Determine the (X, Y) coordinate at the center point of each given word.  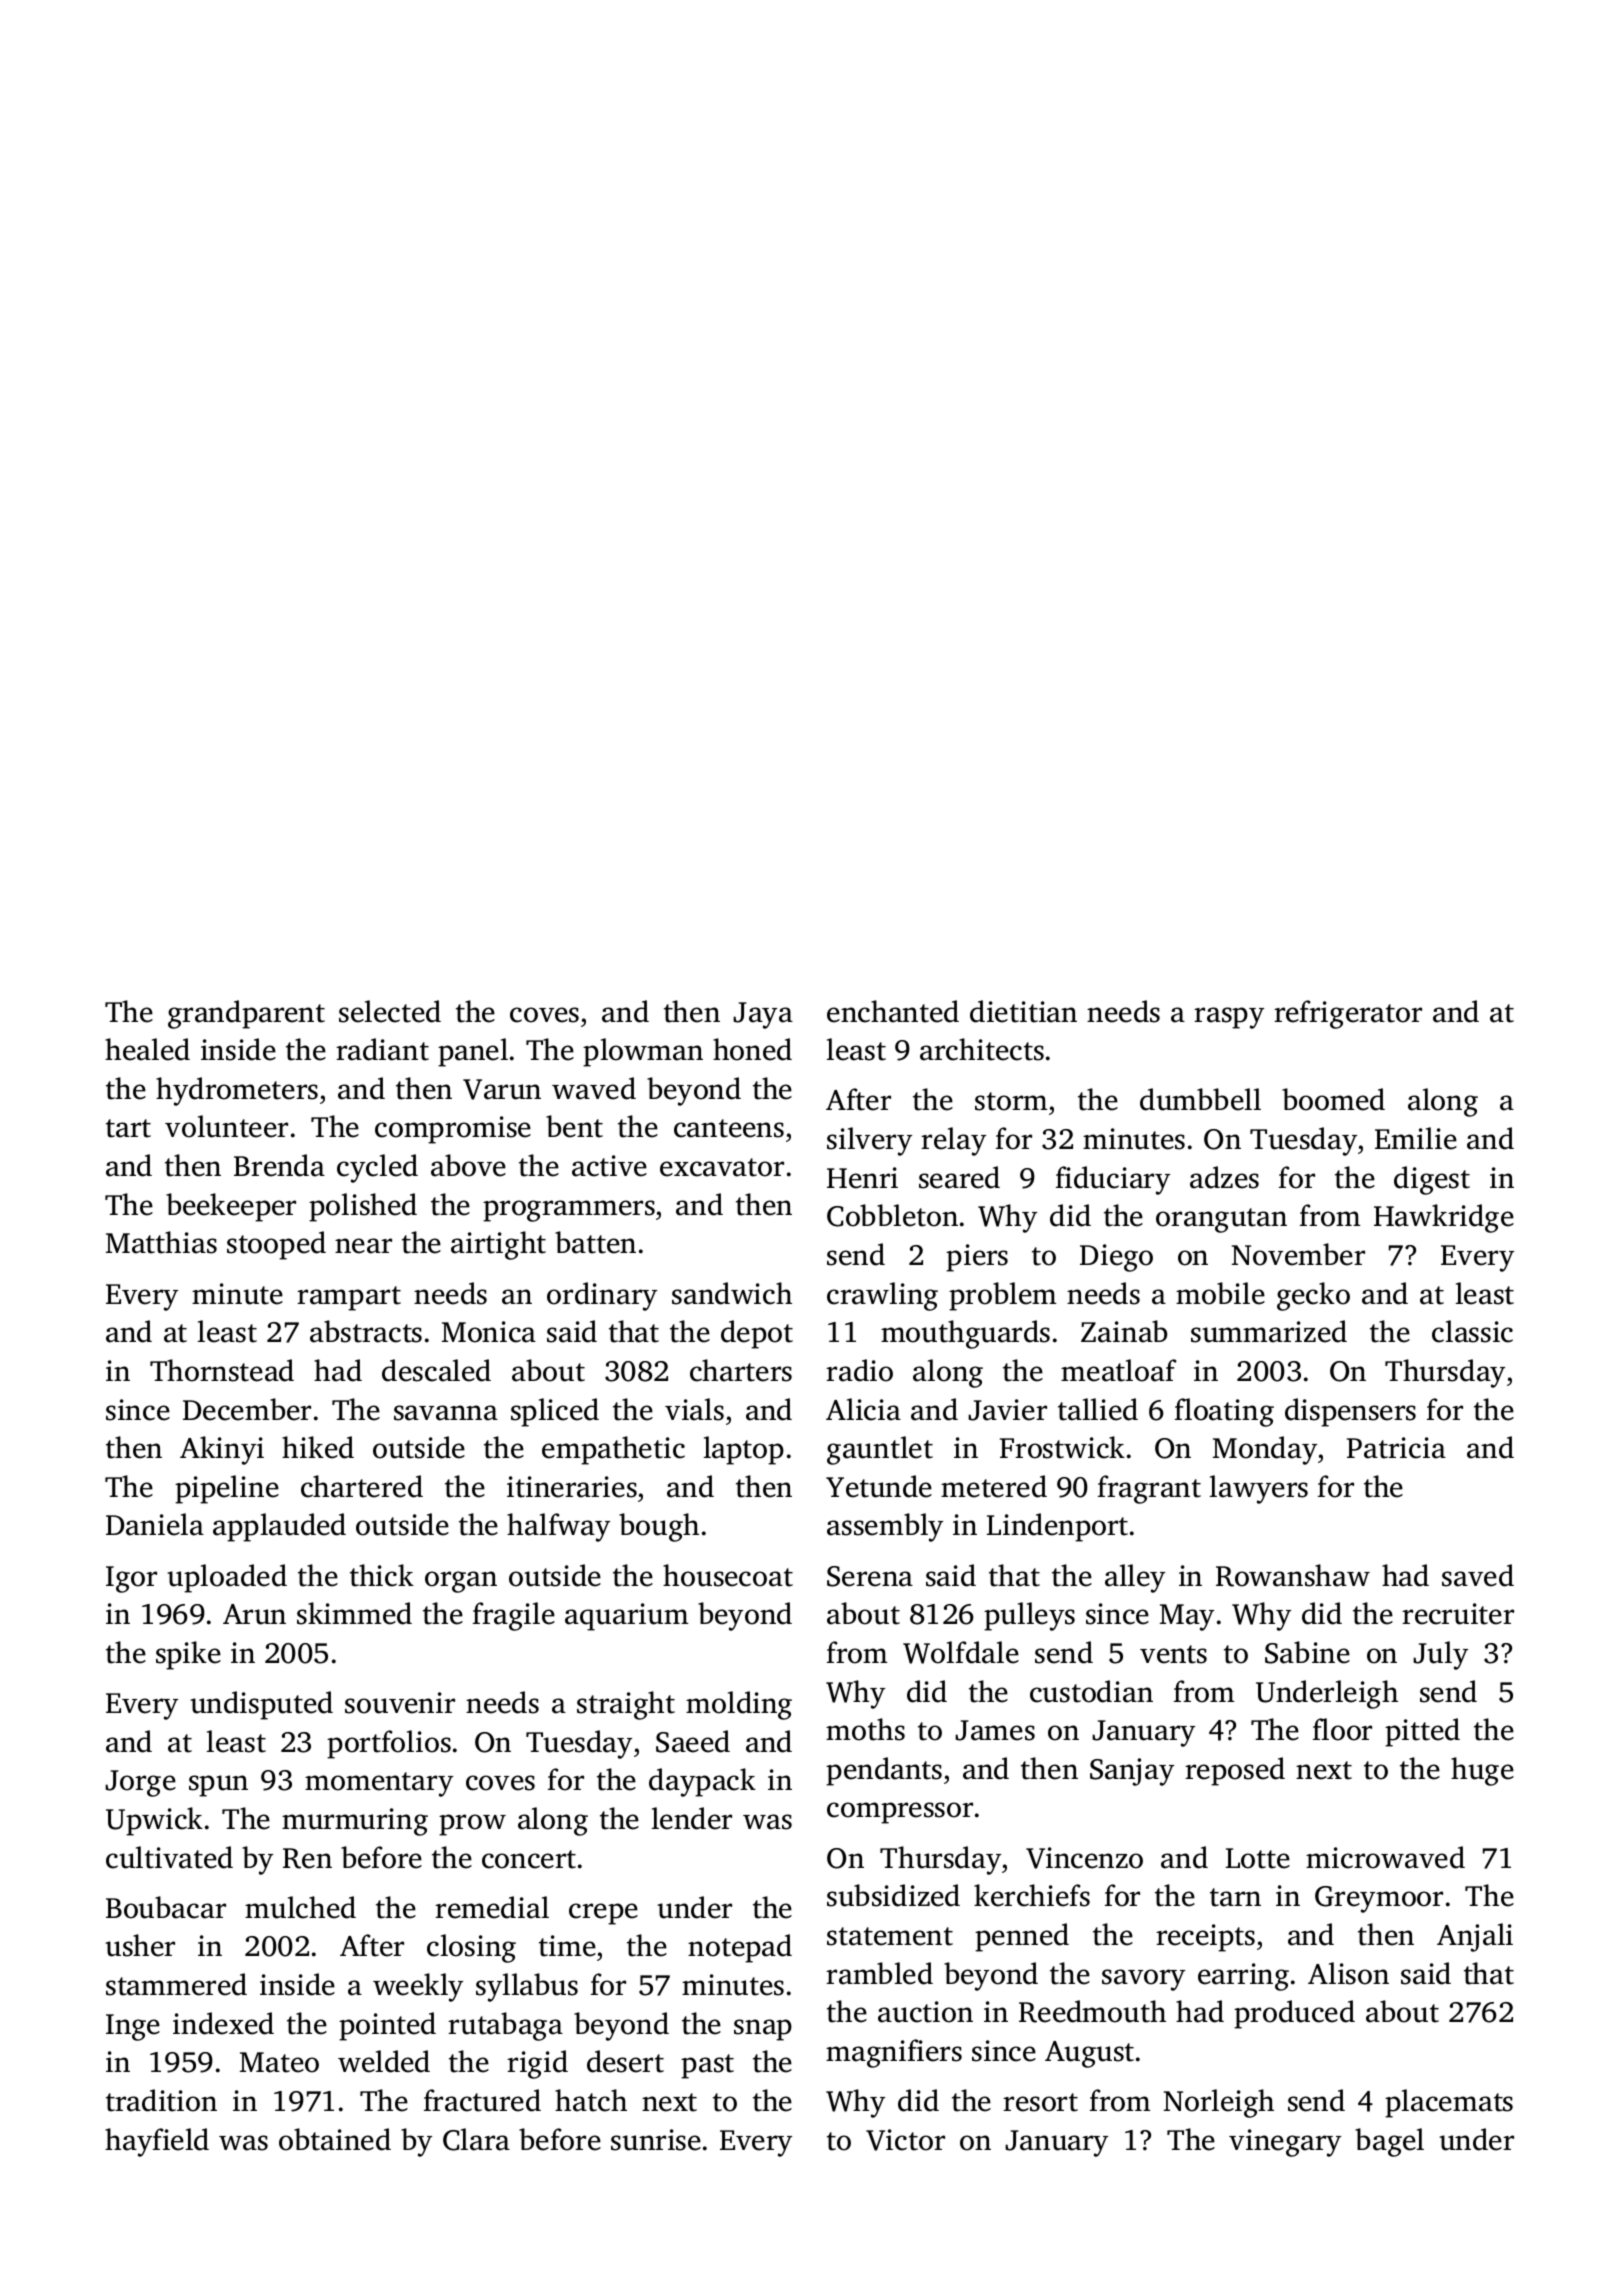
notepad (740, 1948)
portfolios (389, 1744)
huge (1482, 1771)
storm (1011, 1101)
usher (140, 1945)
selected (390, 1011)
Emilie (1416, 1138)
